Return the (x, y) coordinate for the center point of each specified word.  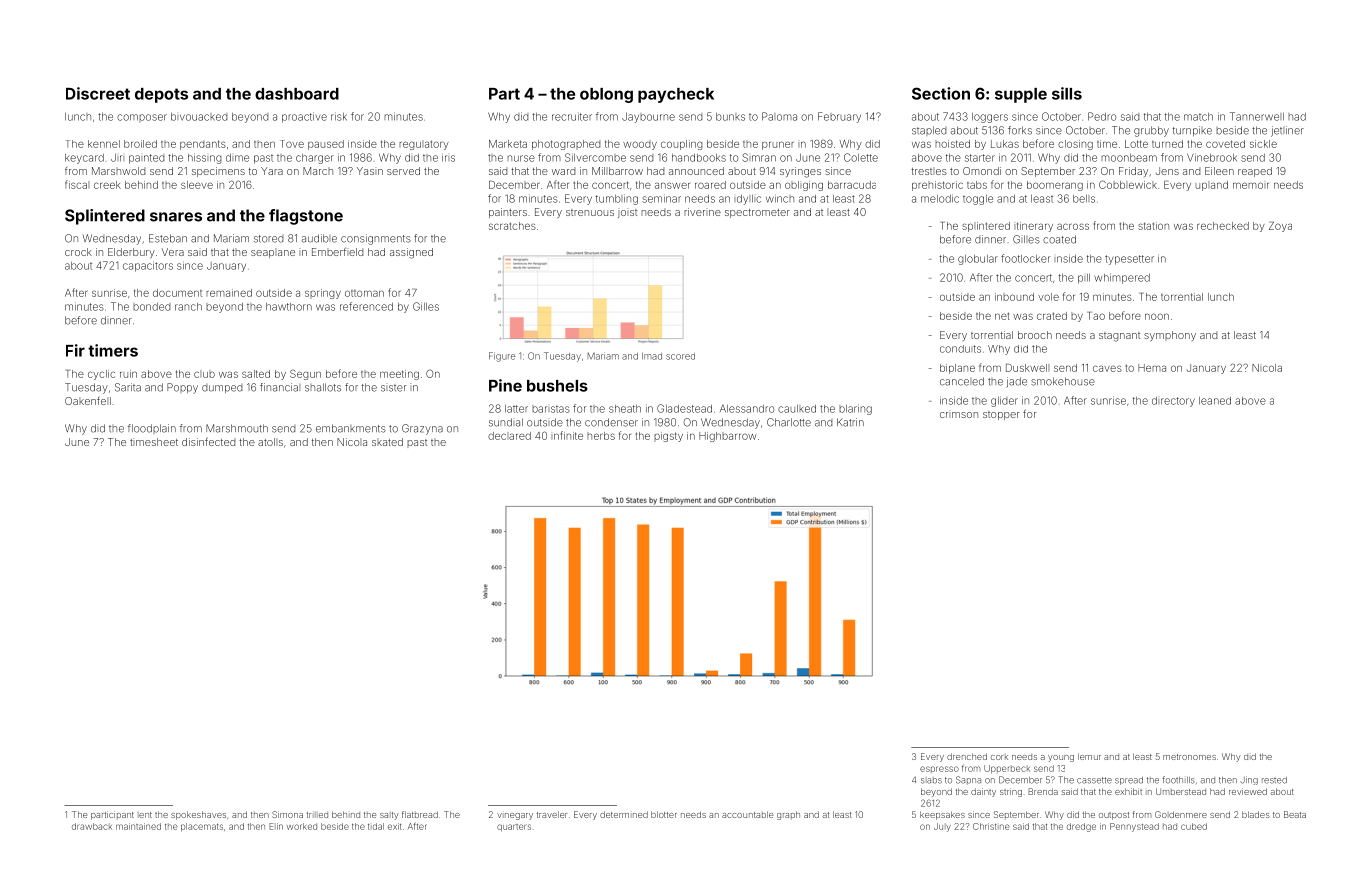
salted (256, 374)
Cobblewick (1128, 184)
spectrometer (757, 213)
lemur (1089, 756)
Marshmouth (237, 428)
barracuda (852, 185)
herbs (601, 436)
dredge (1081, 827)
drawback (92, 826)
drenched (967, 756)
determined (624, 814)
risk (339, 117)
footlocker (1025, 258)
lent (145, 815)
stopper (1001, 415)
